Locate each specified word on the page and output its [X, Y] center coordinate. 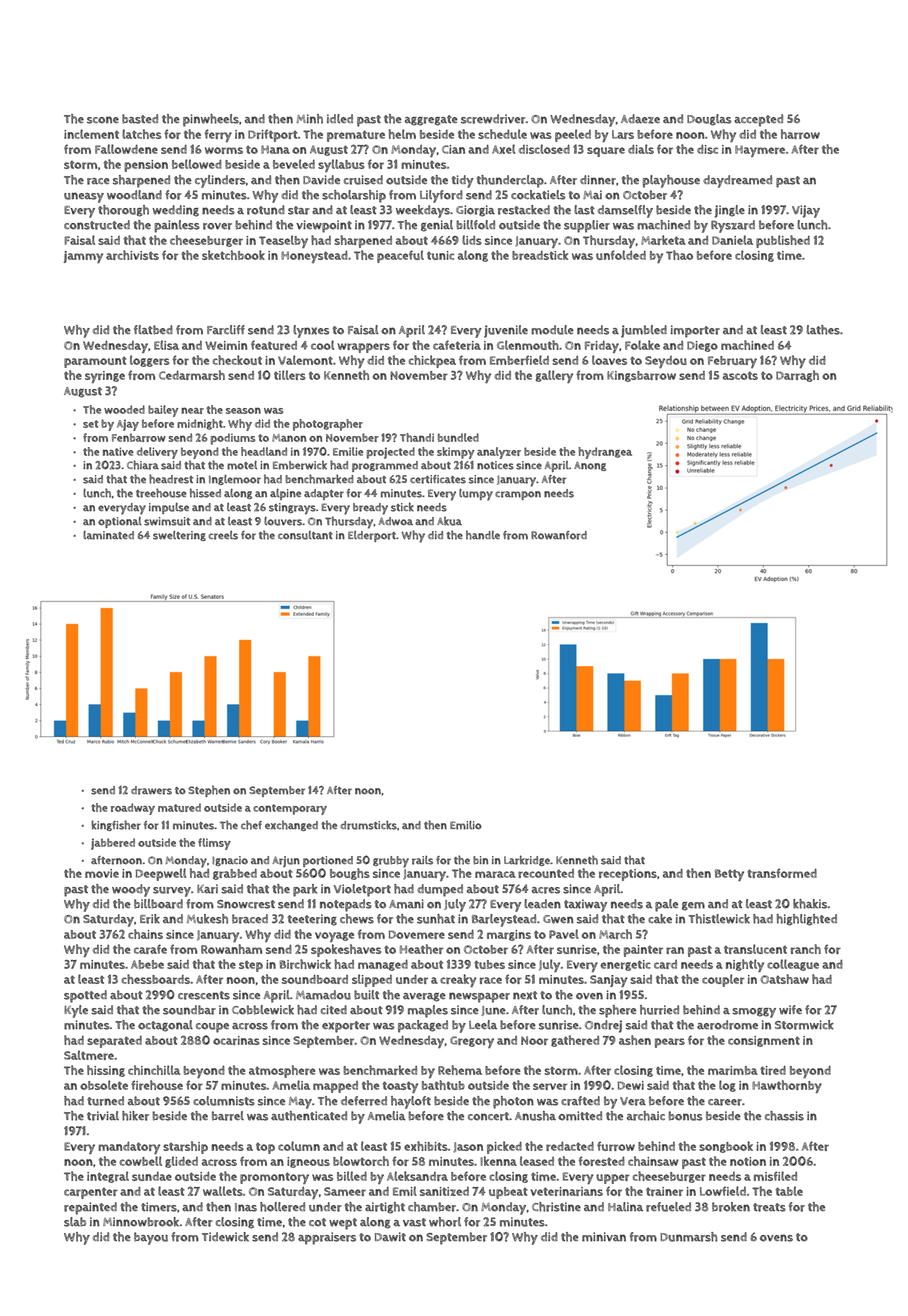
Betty [729, 875]
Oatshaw [785, 979]
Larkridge [527, 860]
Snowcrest [246, 904]
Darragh [797, 376]
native [118, 451]
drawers [151, 790]
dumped [440, 890]
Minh [310, 119]
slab [75, 1222]
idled [340, 118]
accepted [758, 120]
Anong [590, 466]
